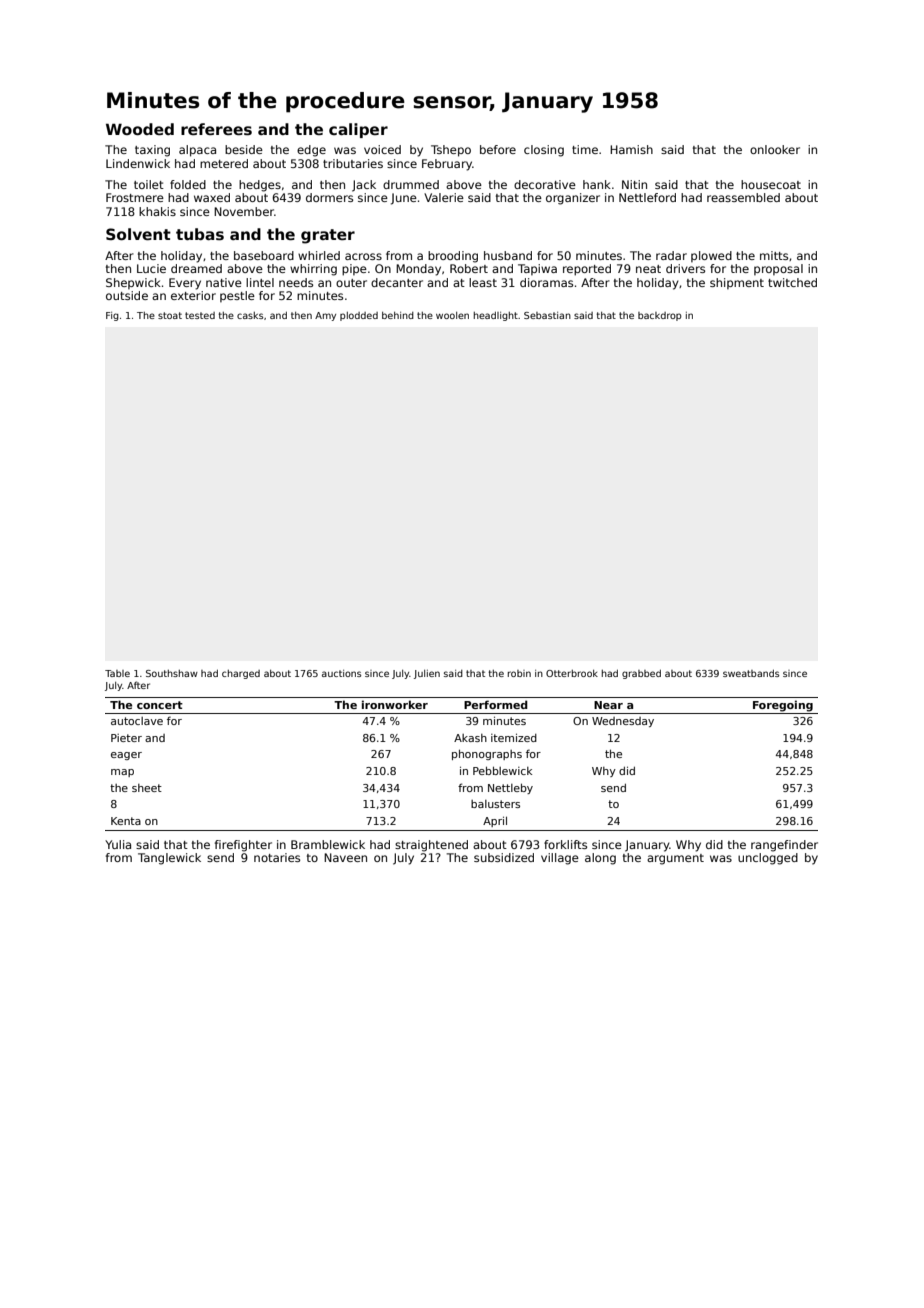 The height and width of the screenshot is (1308, 924). I want to click on Wooded, so click(140, 129).
